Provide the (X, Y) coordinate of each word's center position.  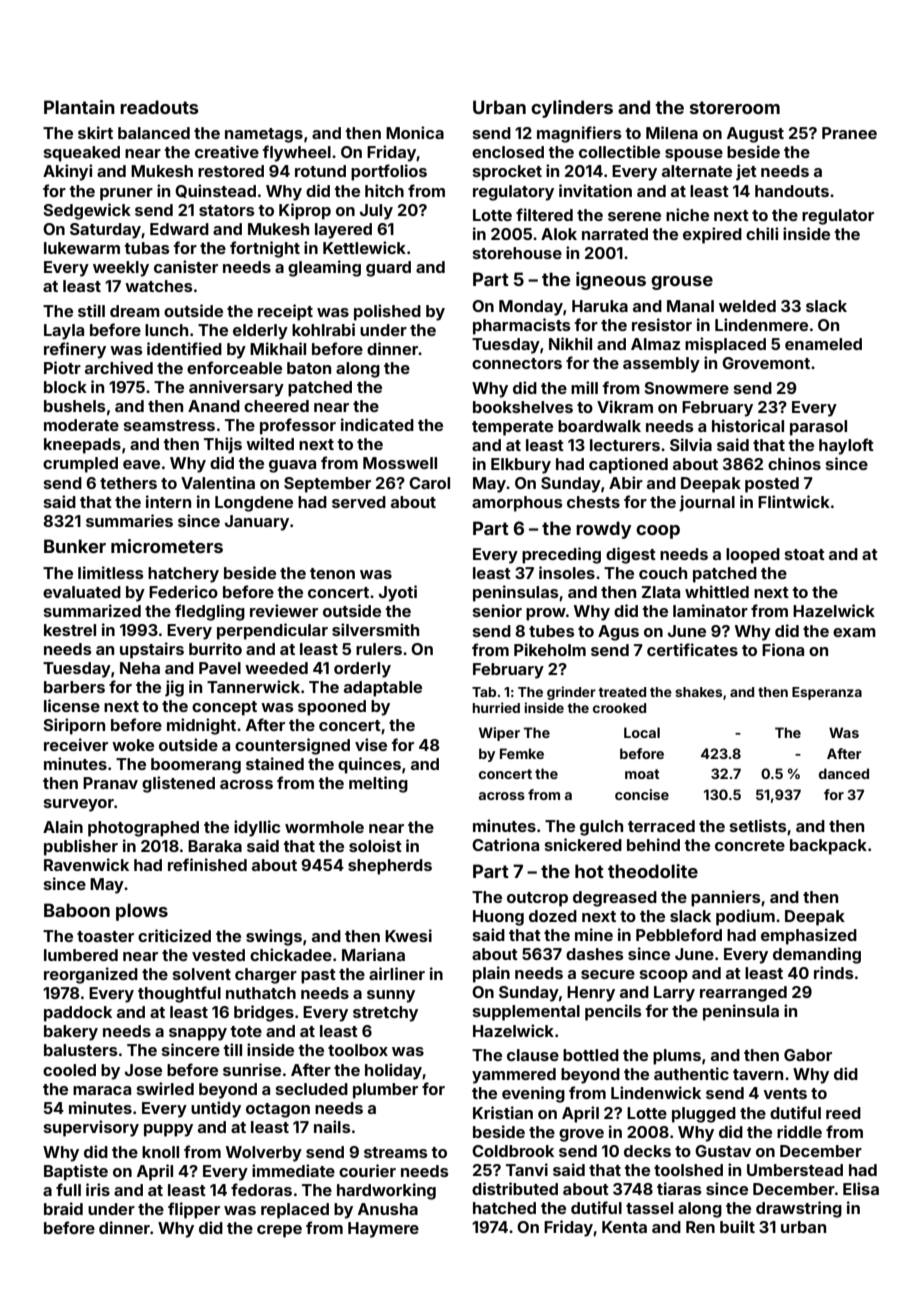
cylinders (572, 109)
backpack (828, 847)
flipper (194, 1210)
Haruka (600, 306)
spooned (332, 708)
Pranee (849, 133)
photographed (143, 829)
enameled (823, 344)
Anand (214, 406)
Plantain (79, 107)
